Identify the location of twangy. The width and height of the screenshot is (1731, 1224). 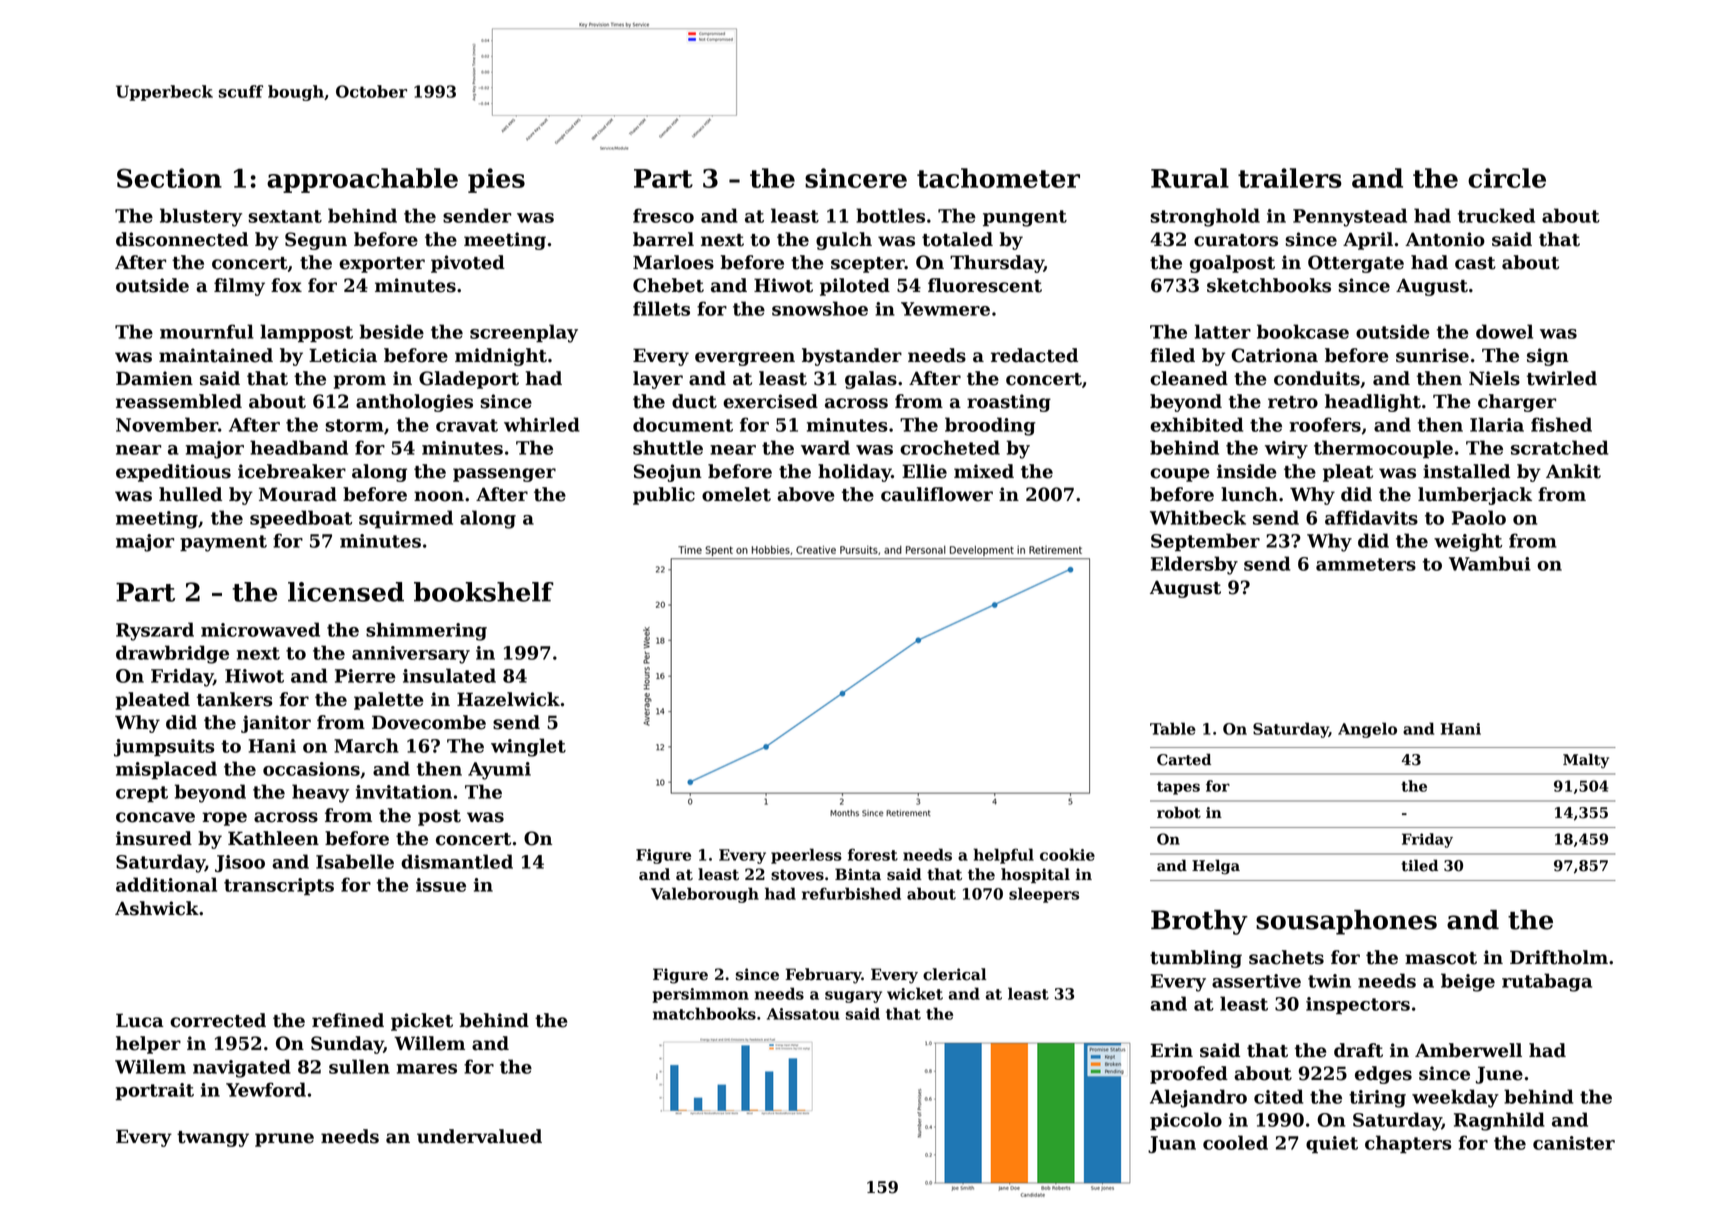
(213, 1139).
